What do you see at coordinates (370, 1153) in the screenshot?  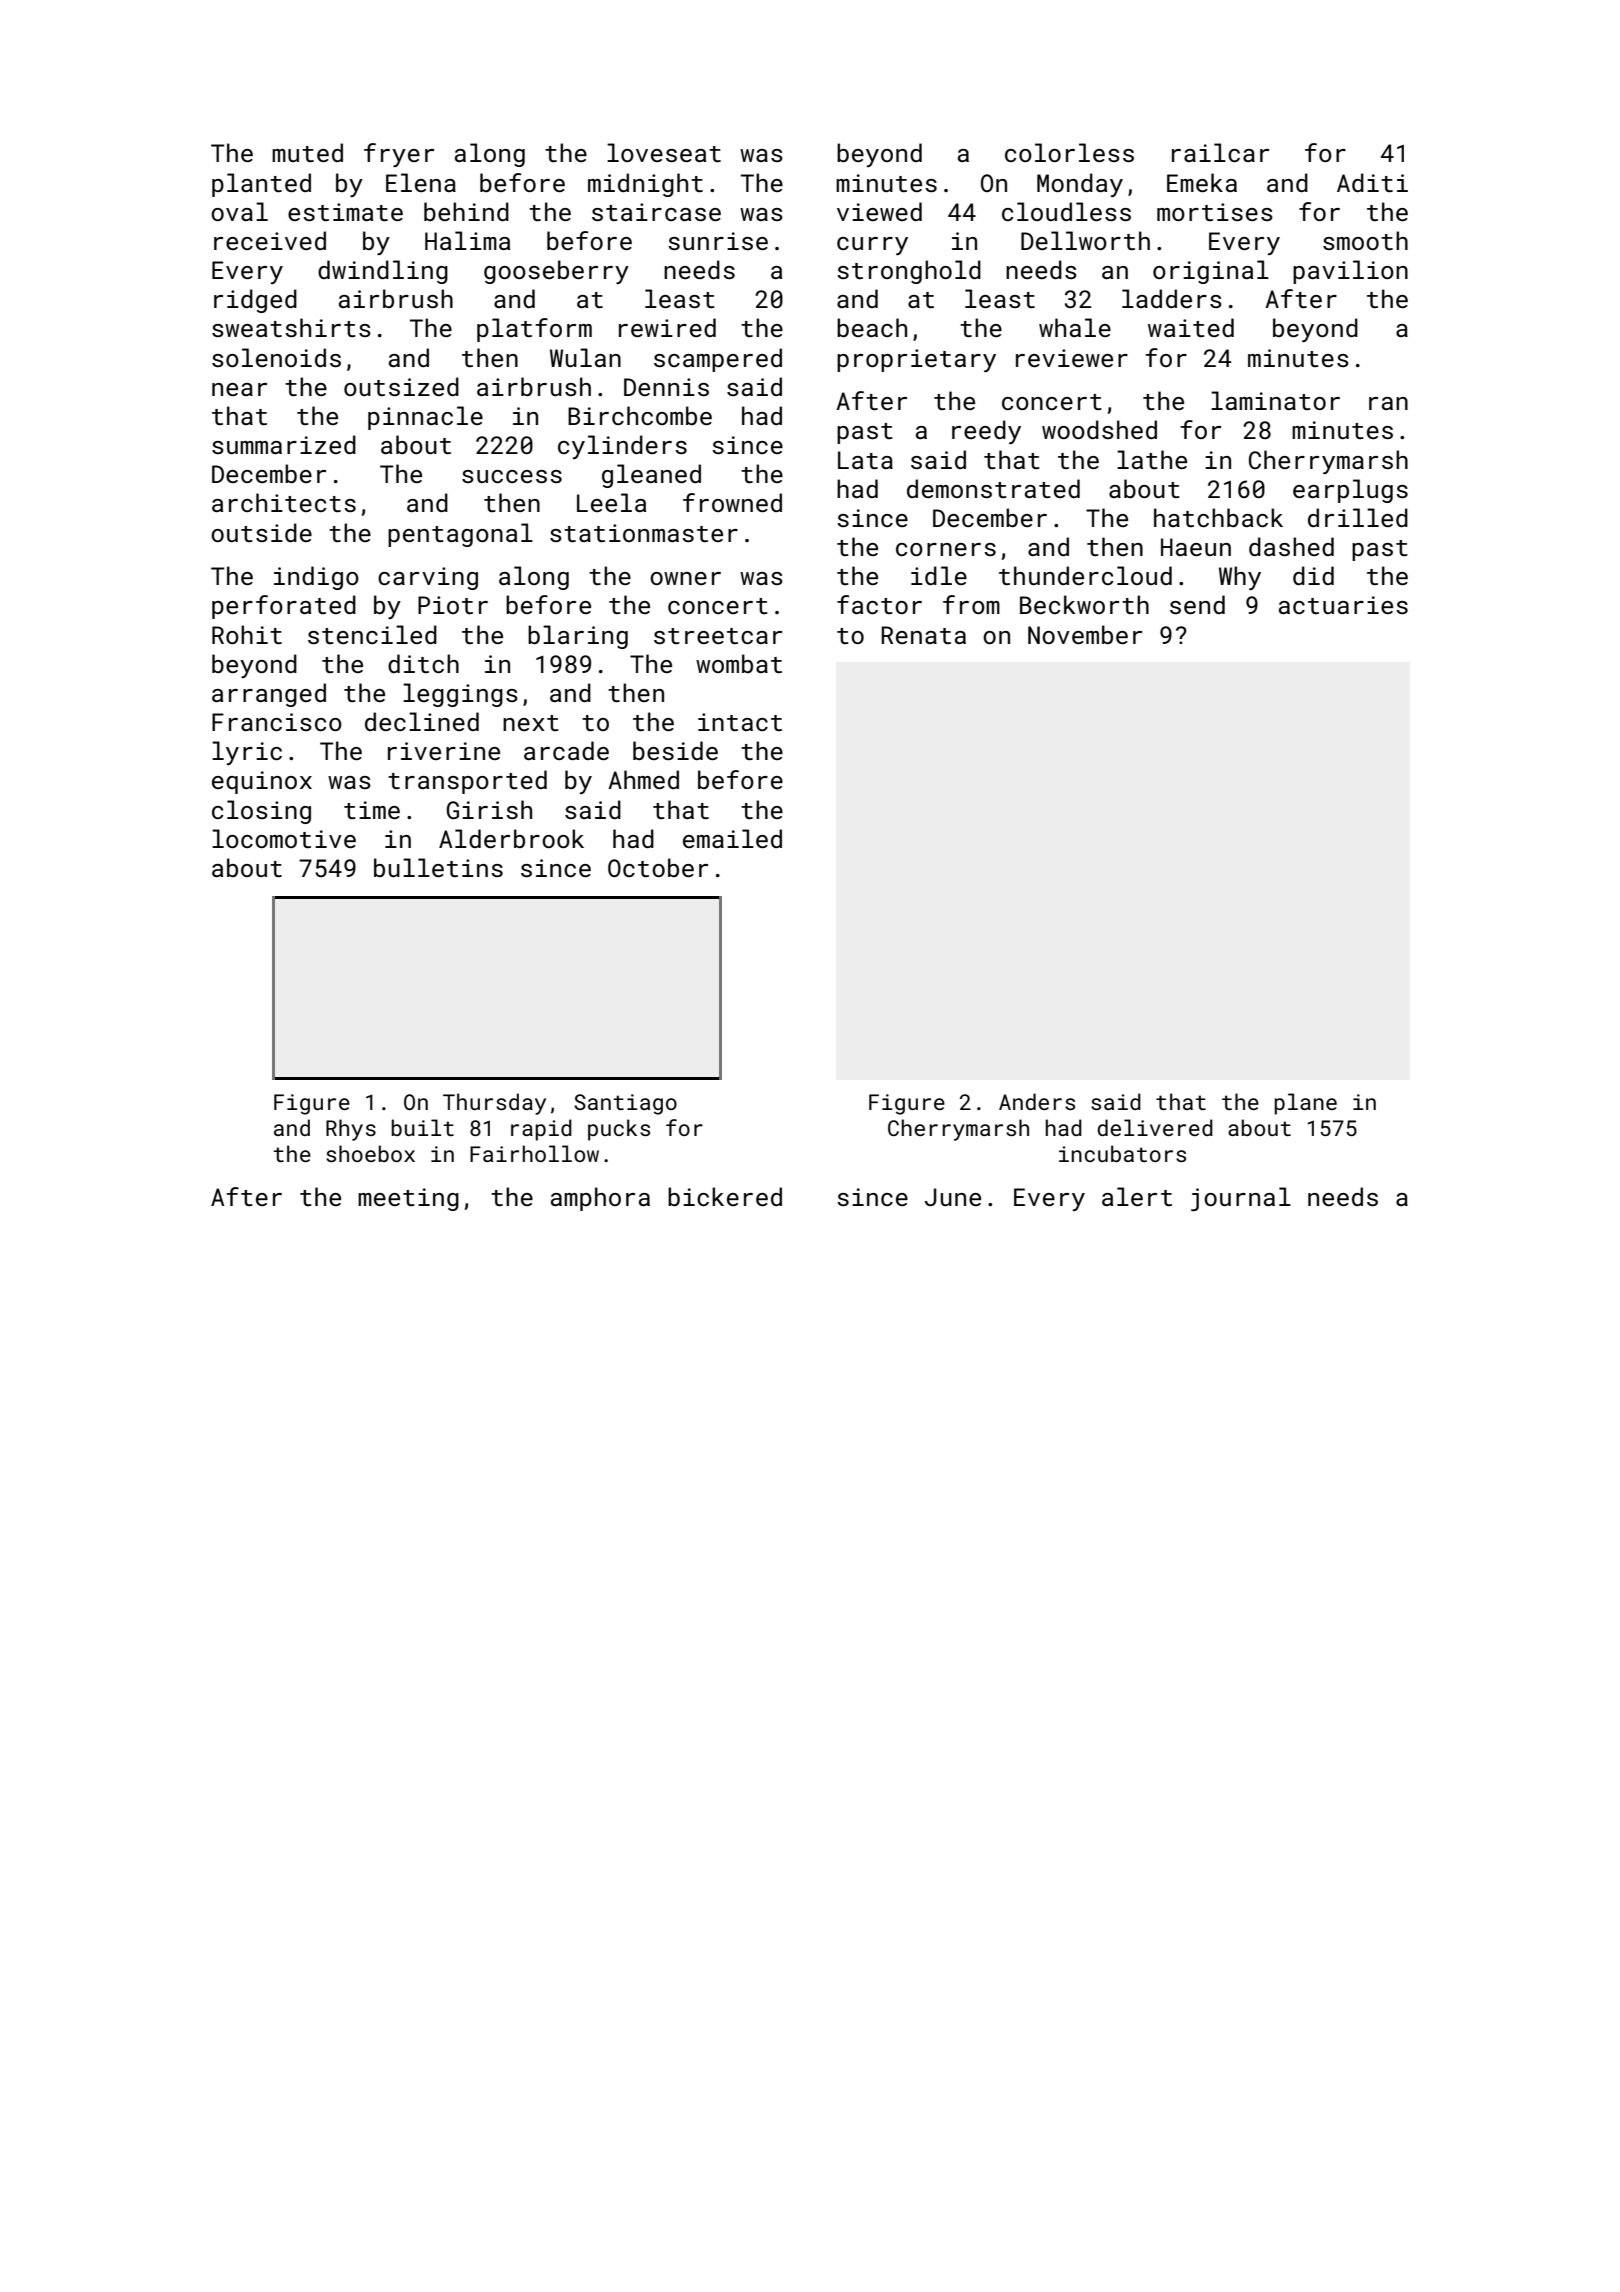 I see `shoebox` at bounding box center [370, 1153].
